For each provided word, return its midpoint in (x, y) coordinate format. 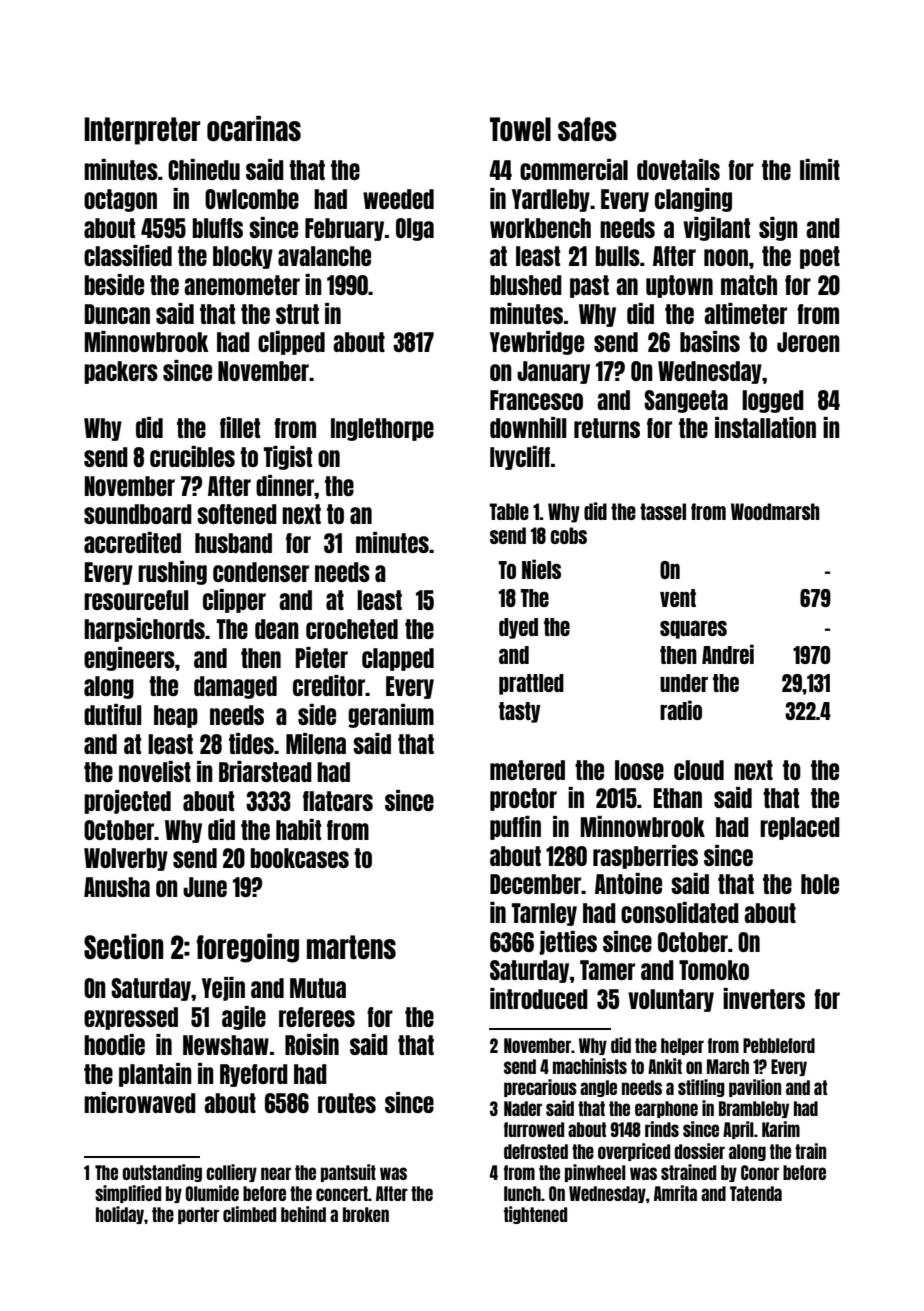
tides (251, 743)
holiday (120, 1215)
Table (509, 511)
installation (765, 427)
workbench (540, 228)
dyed (518, 628)
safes (587, 129)
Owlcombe (252, 199)
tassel (663, 511)
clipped (291, 343)
